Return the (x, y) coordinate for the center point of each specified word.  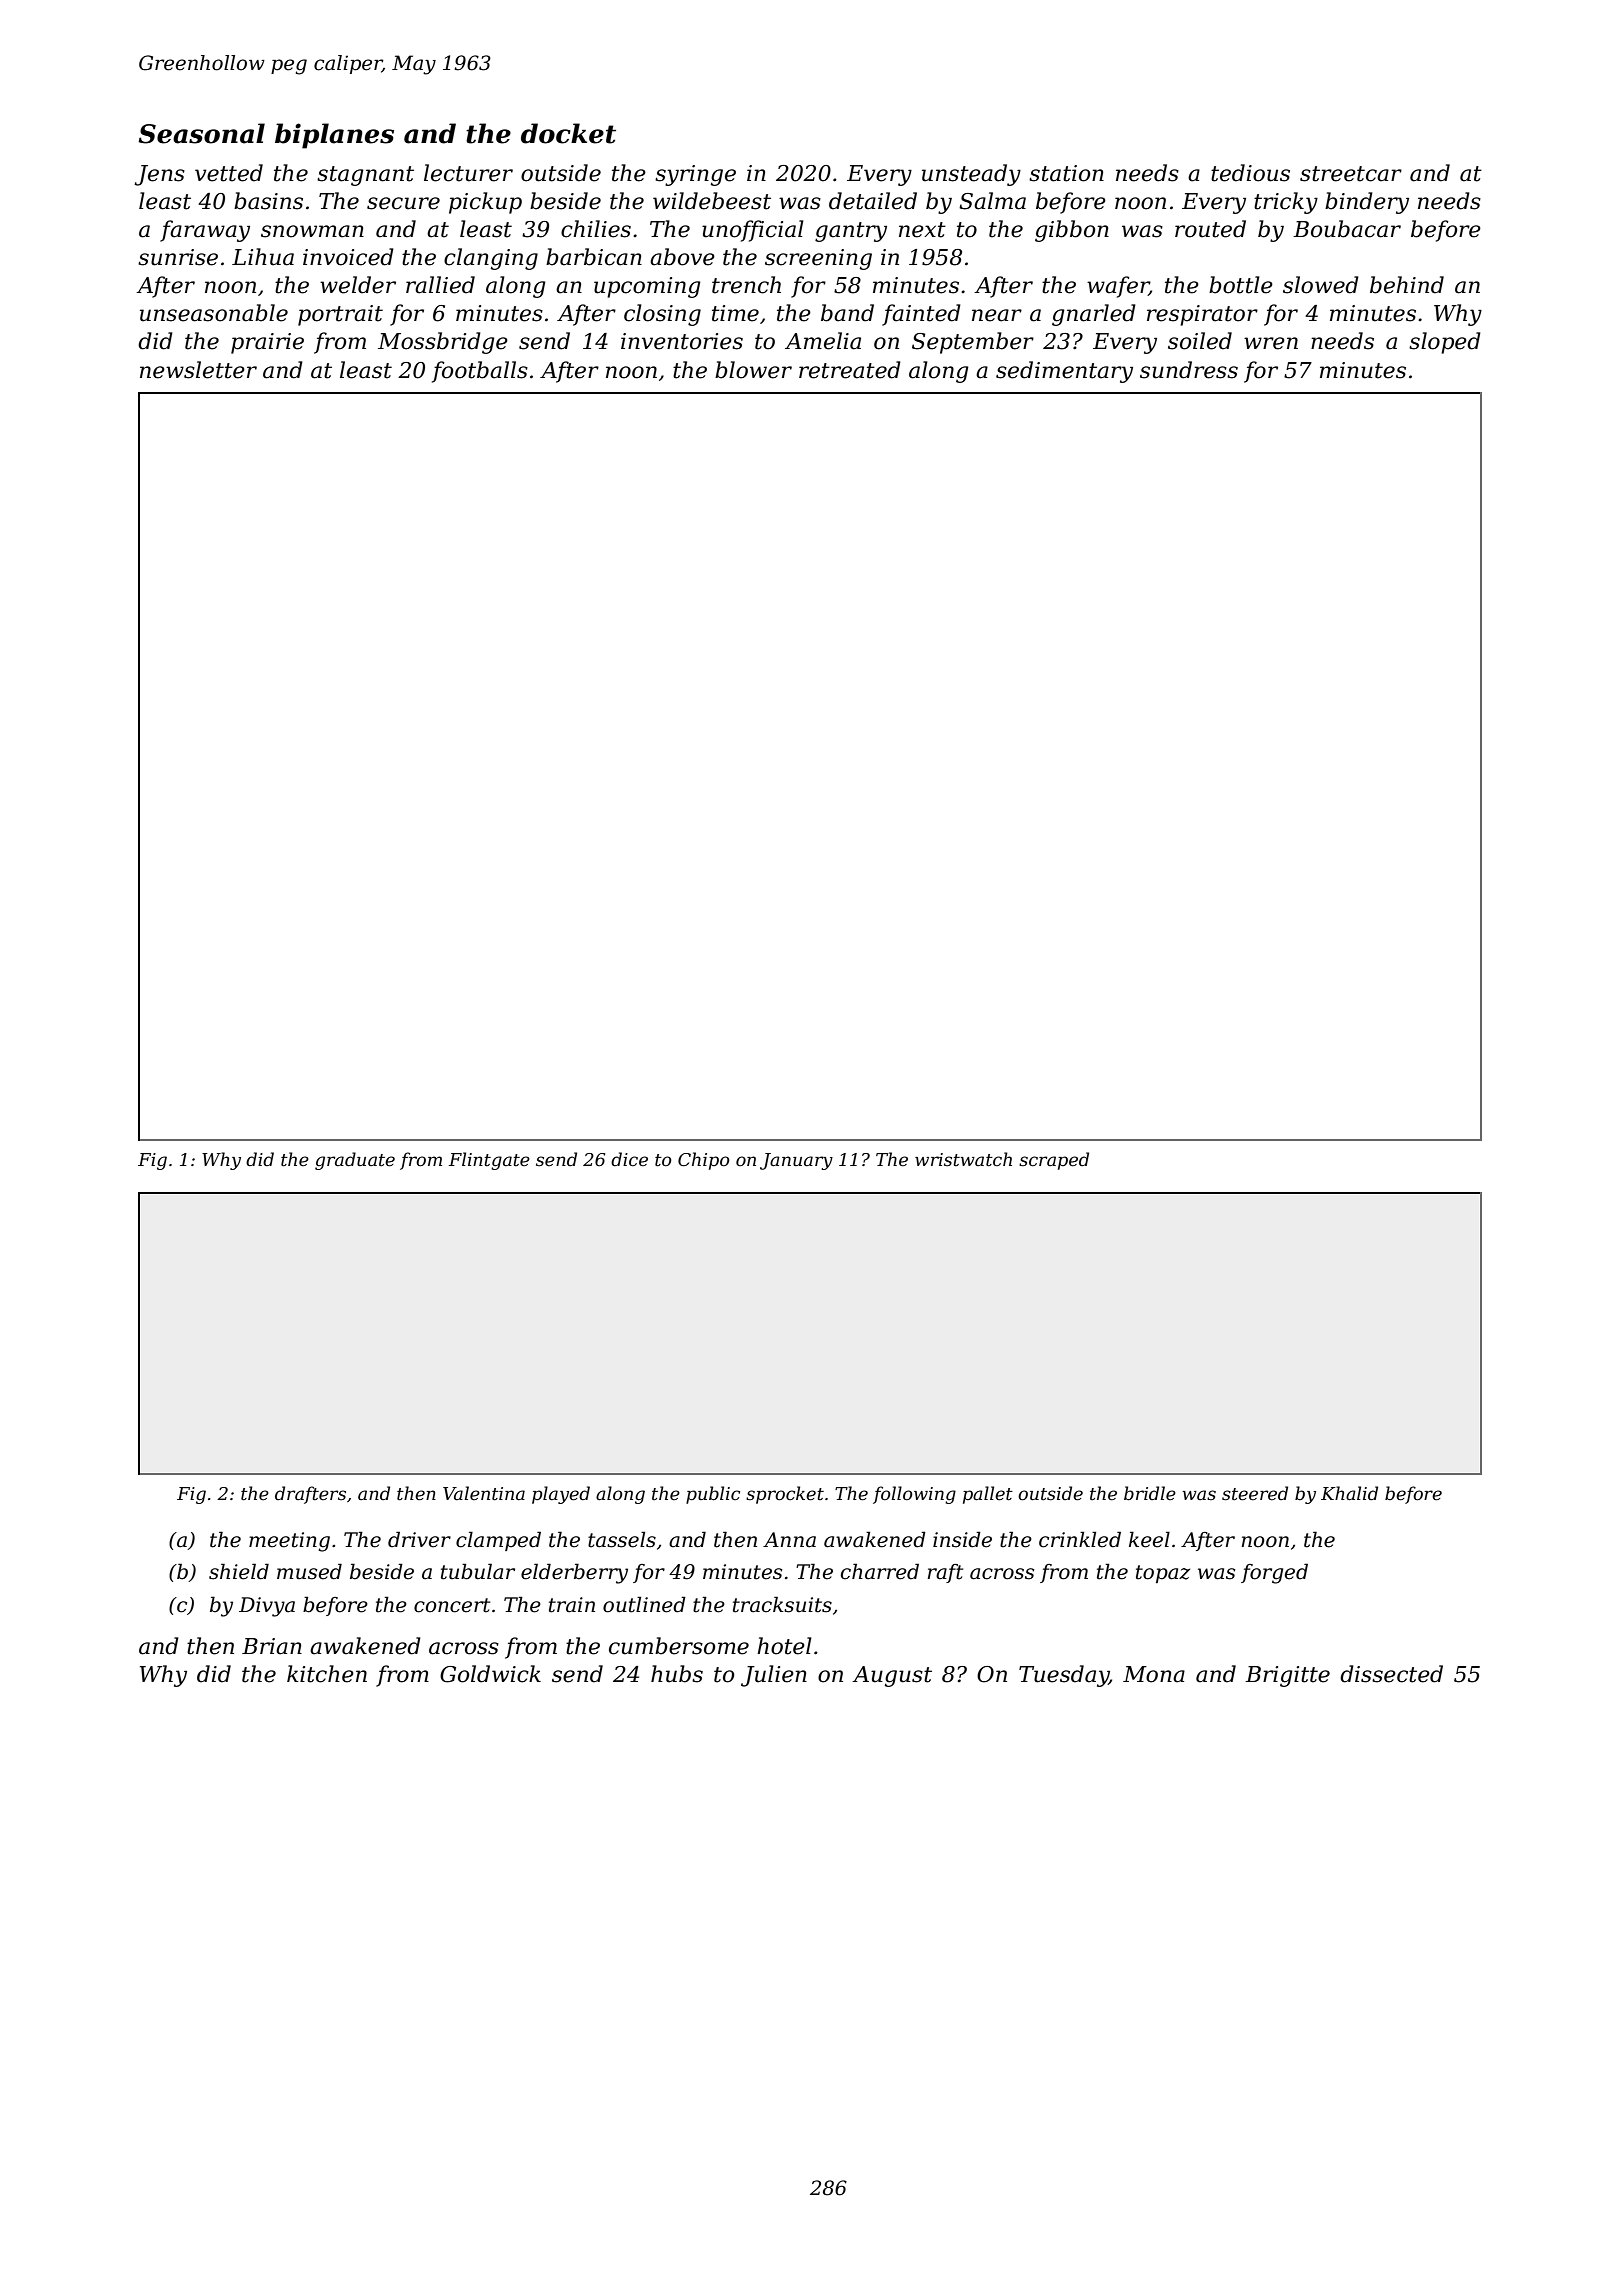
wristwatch (963, 1159)
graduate (355, 1161)
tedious (1250, 173)
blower (753, 370)
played (561, 1495)
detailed (873, 201)
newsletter (198, 370)
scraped (1054, 1161)
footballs (480, 372)
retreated (850, 370)
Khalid (1349, 1493)
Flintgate (489, 1161)
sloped (1445, 343)
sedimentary (1064, 372)
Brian (272, 1646)
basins (268, 201)
